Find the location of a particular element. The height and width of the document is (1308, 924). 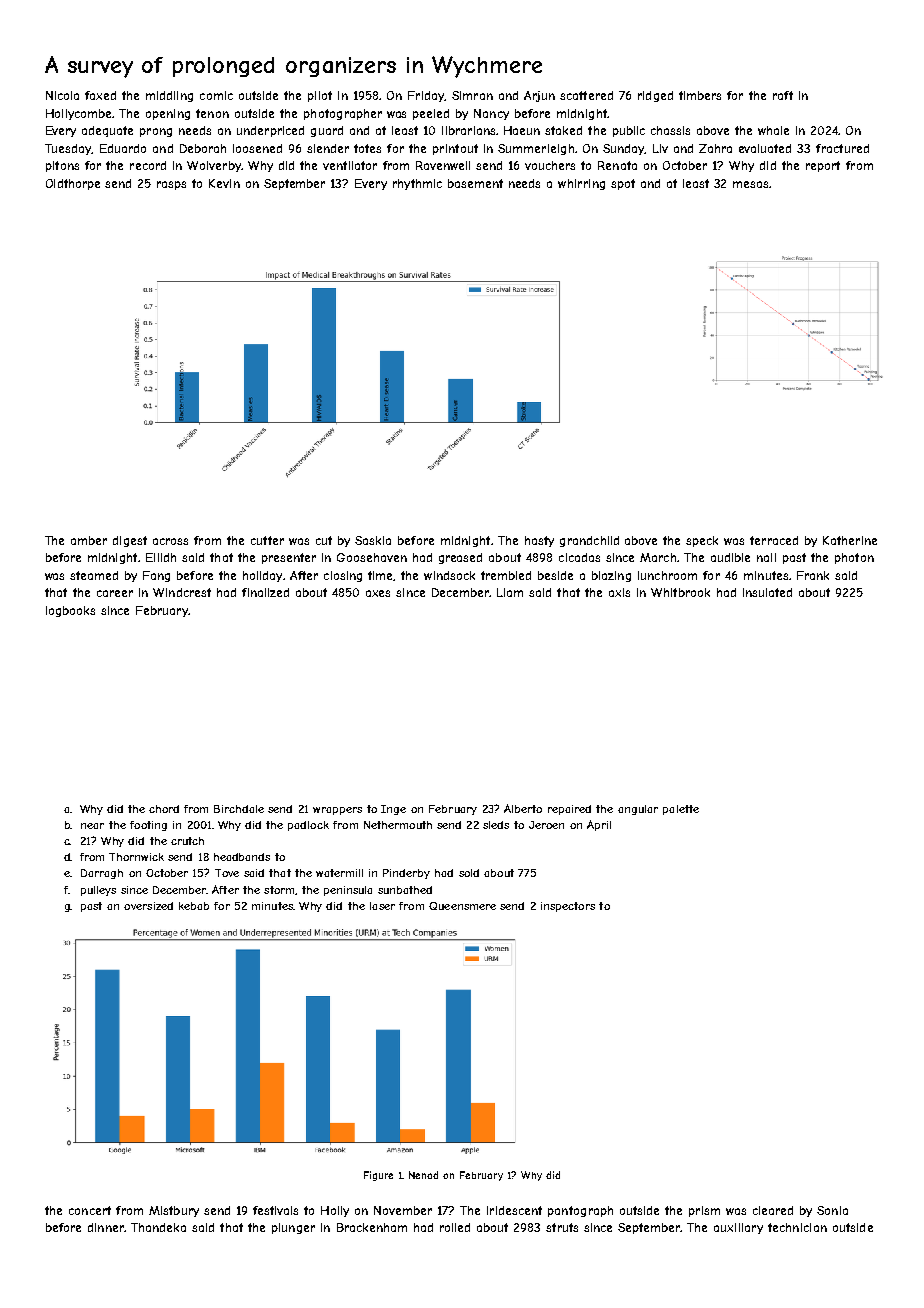

chord is located at coordinates (164, 809).
